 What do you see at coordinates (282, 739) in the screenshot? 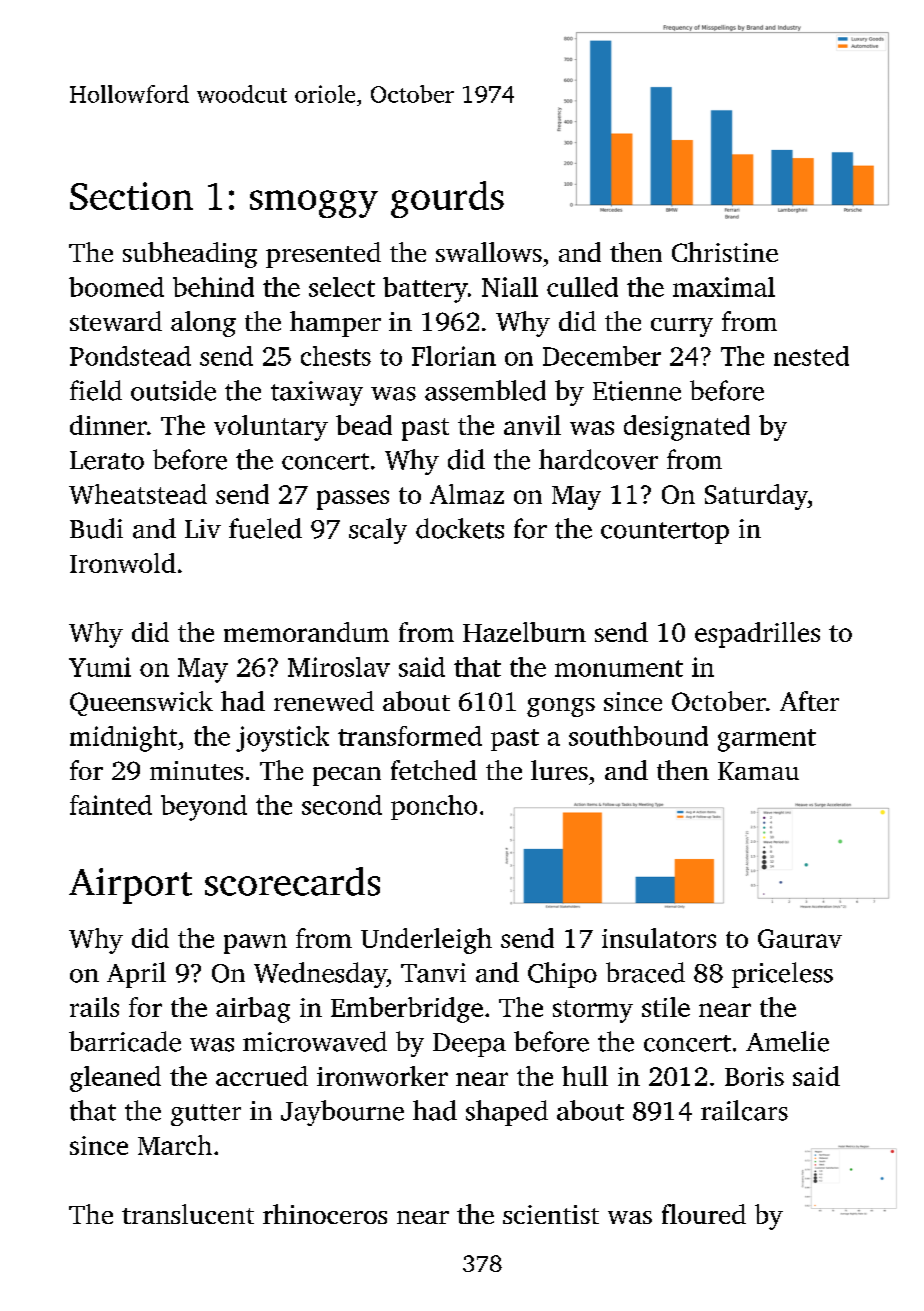
I see `joystick` at bounding box center [282, 739].
